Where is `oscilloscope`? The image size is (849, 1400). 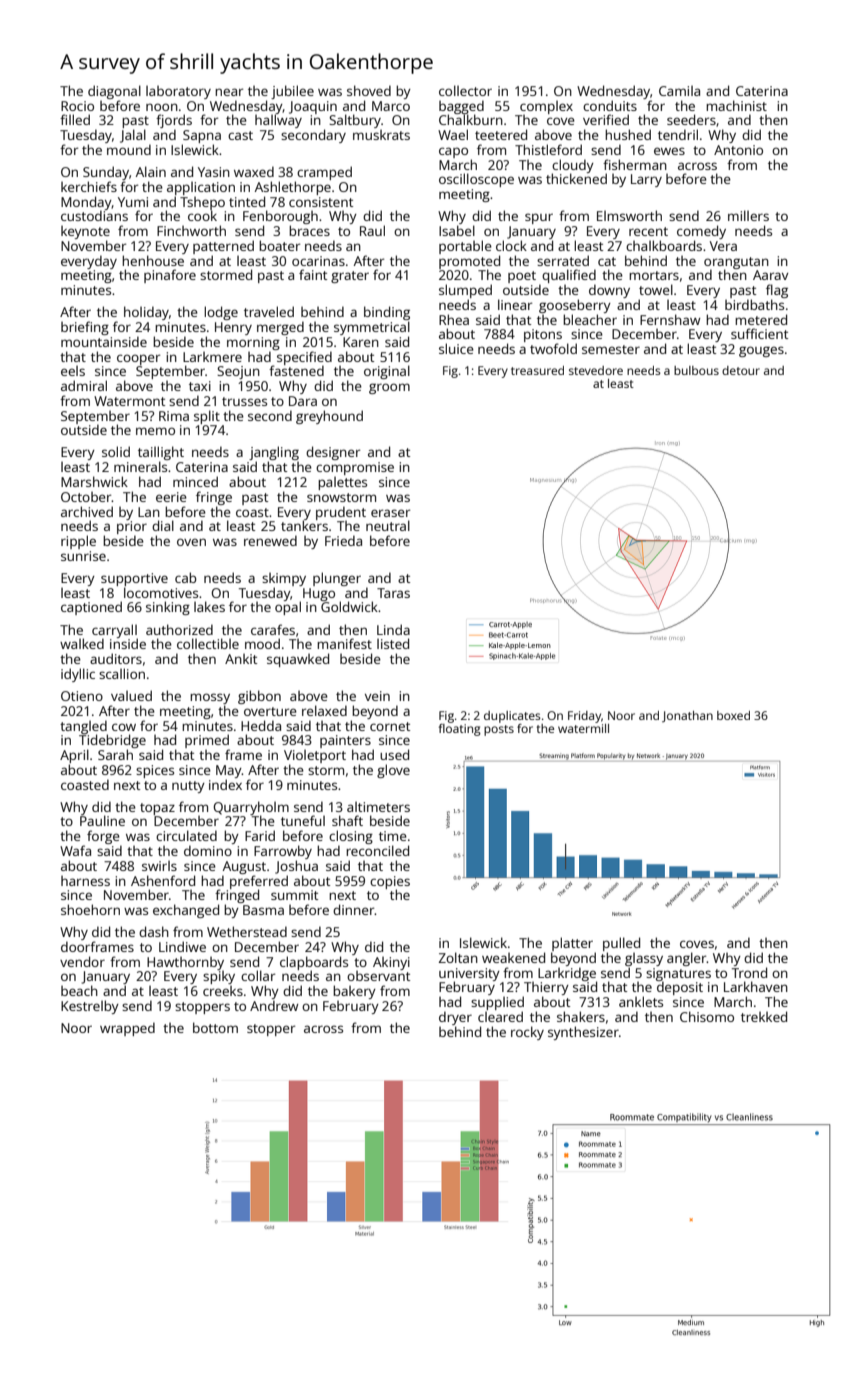 oscilloscope is located at coordinates (476, 180).
